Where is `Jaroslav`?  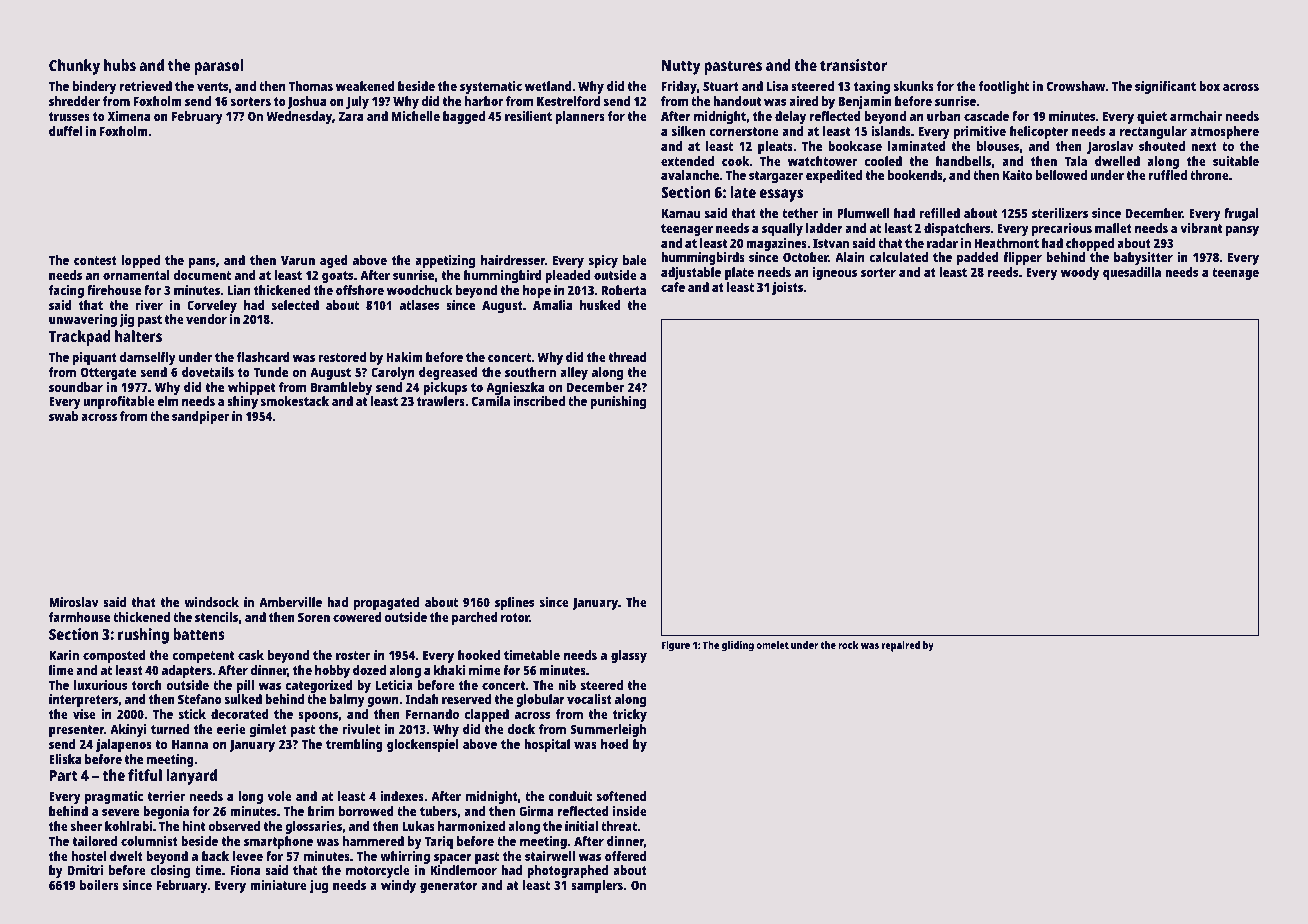
Jaroslav is located at coordinates (1110, 147).
